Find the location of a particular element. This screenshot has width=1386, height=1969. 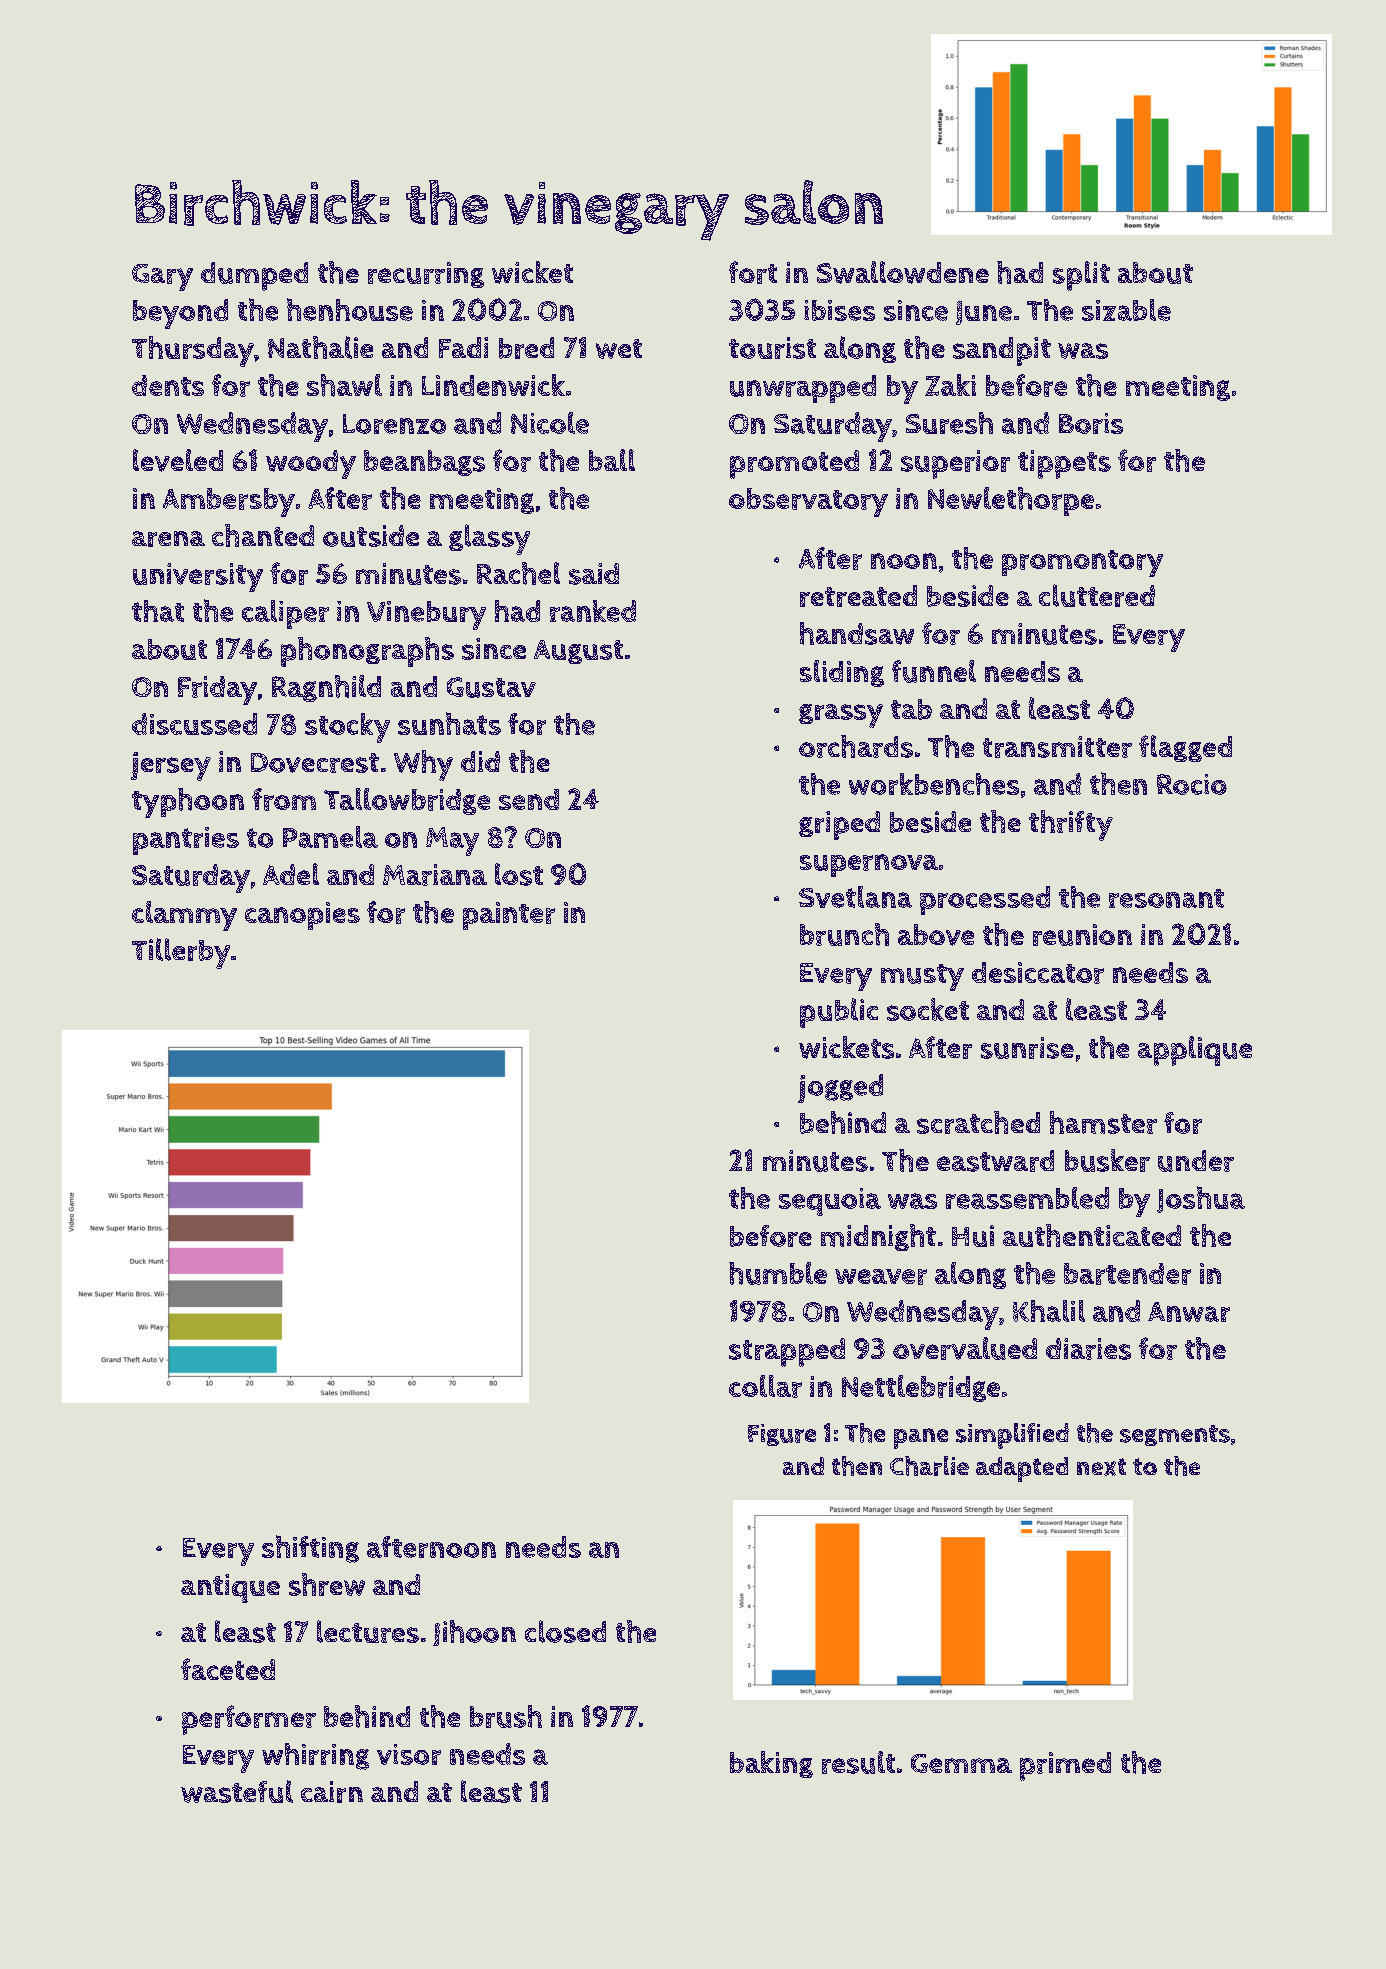

unwrapped is located at coordinates (803, 389).
